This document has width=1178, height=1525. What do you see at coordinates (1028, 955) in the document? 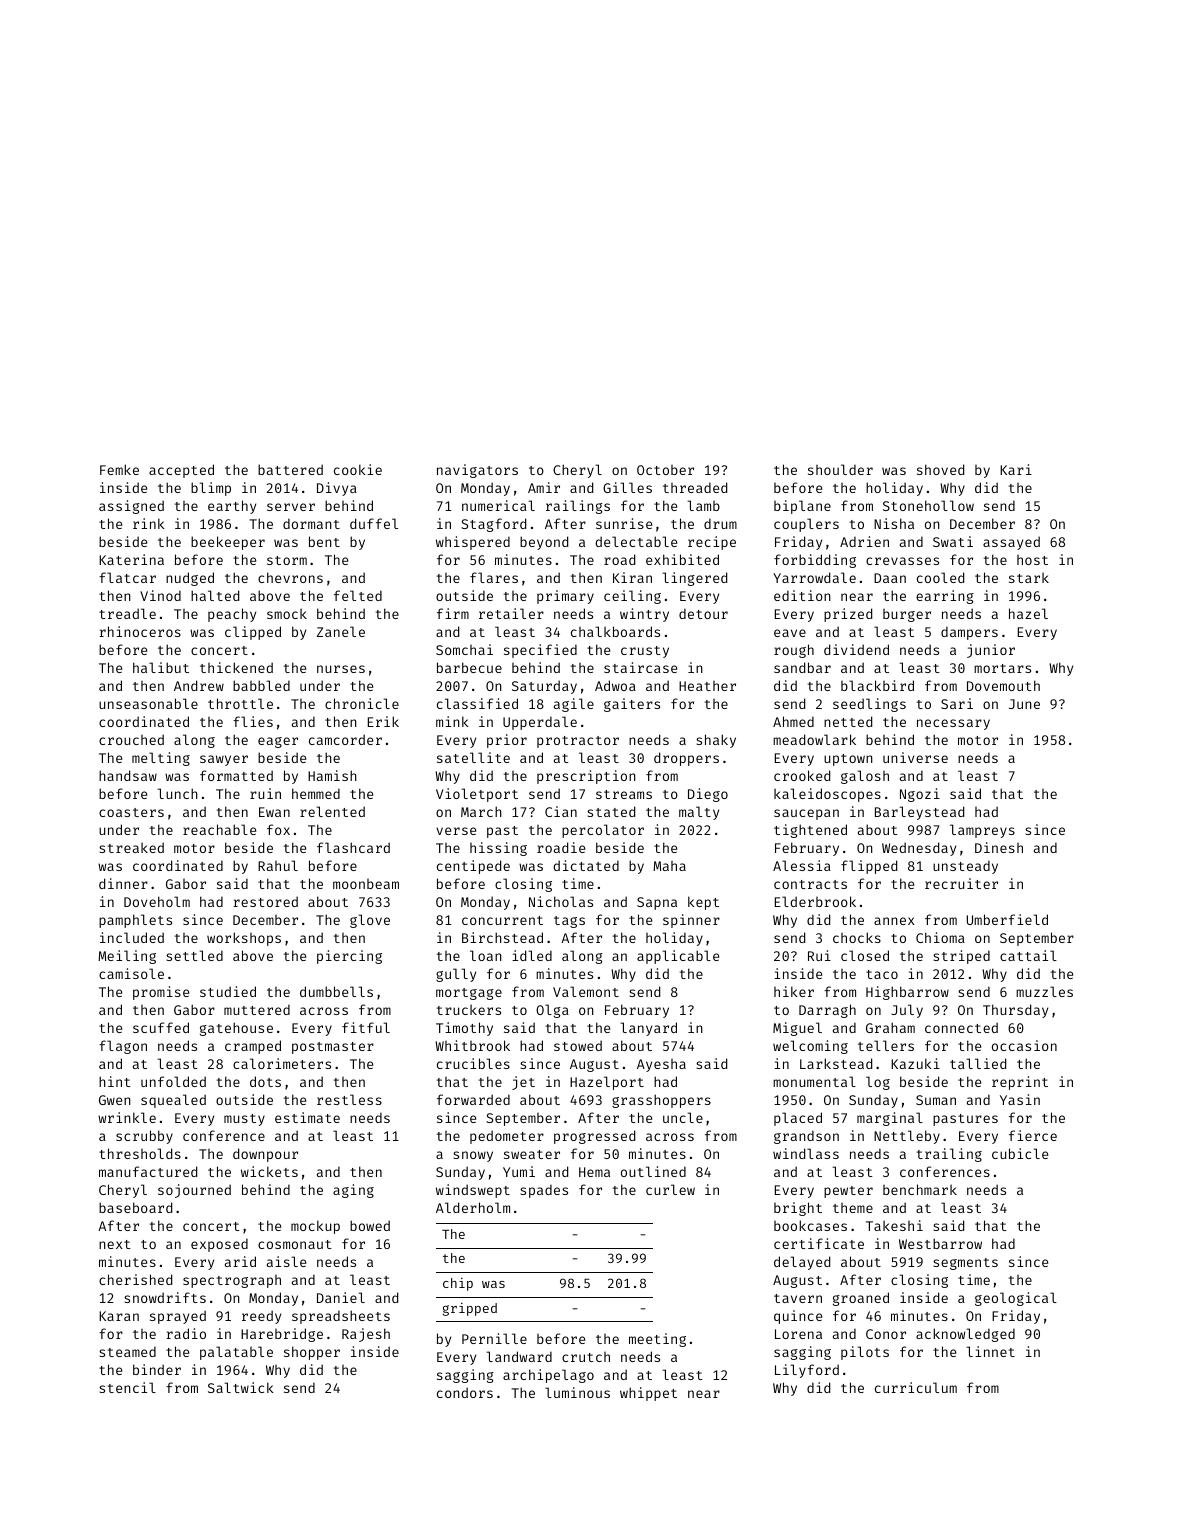
I see `cattail` at bounding box center [1028, 955].
